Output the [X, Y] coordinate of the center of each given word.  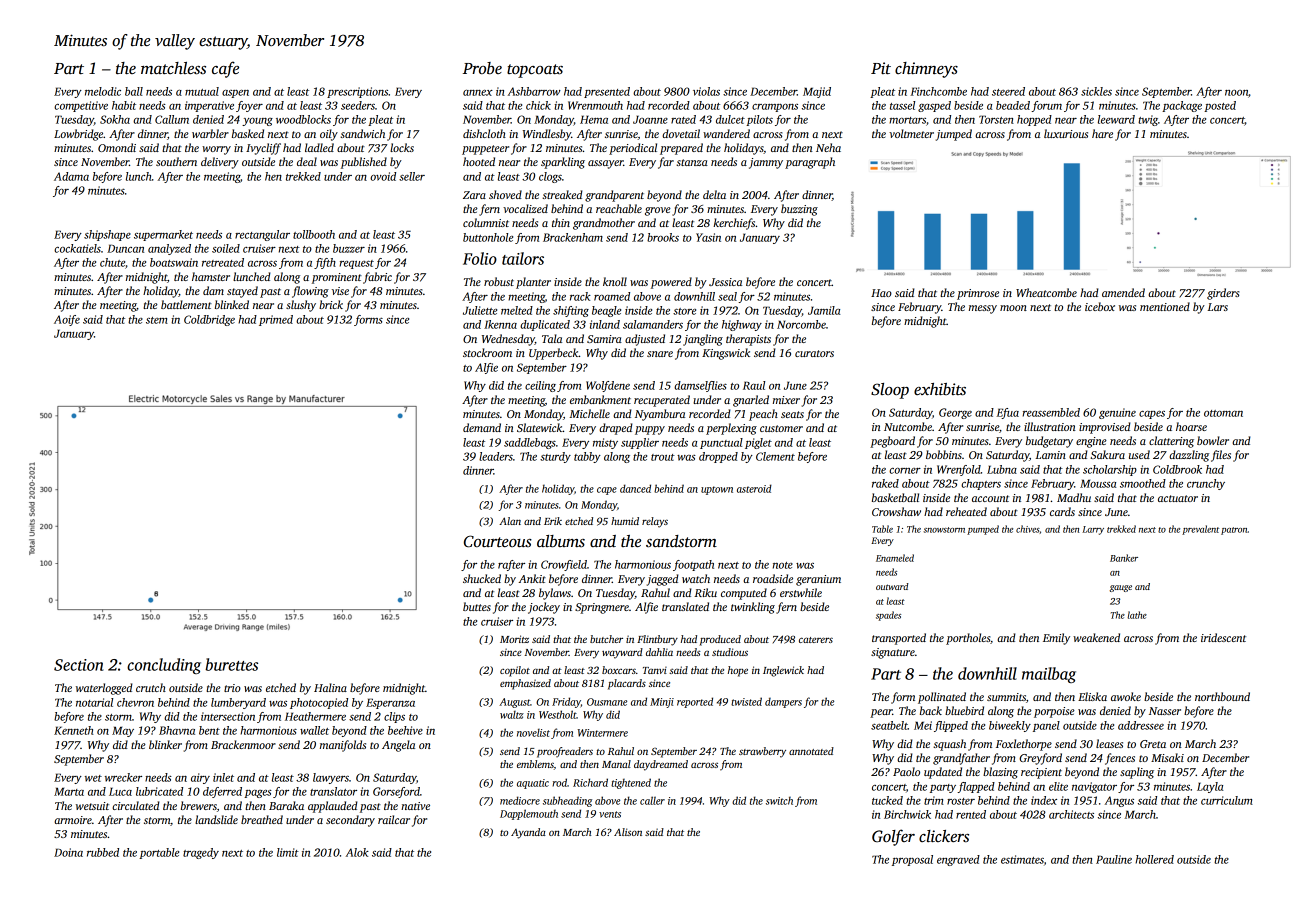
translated [685, 606]
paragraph [810, 163]
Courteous [498, 541]
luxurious [1066, 133]
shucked [482, 578]
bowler [1213, 440]
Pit [881, 68]
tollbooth [314, 234]
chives [1027, 529]
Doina [68, 852]
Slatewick [540, 427]
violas [706, 91]
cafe [225, 69]
